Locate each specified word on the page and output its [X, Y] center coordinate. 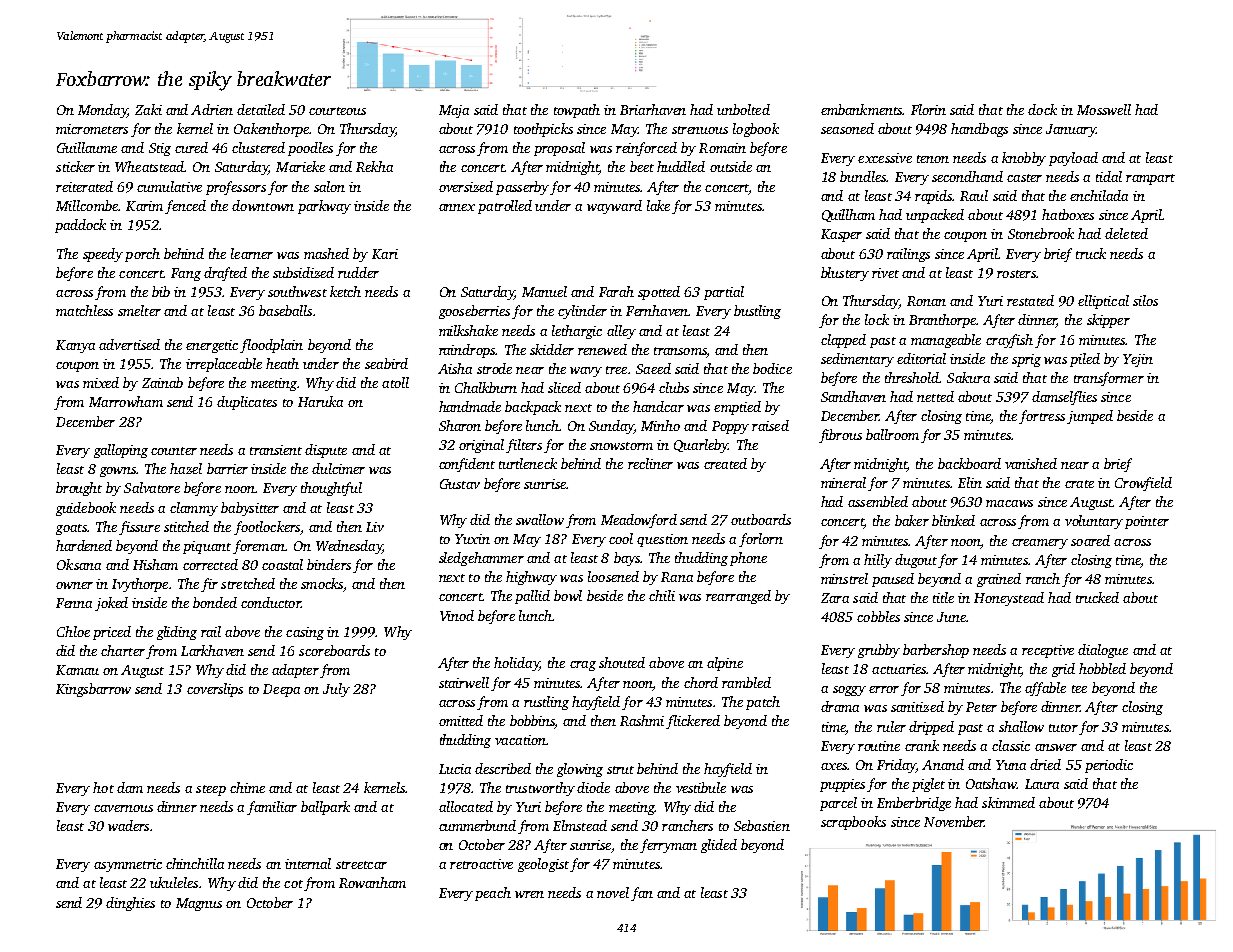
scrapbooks [853, 823]
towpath [577, 111]
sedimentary [857, 360]
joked [111, 604]
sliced [564, 387]
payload [1073, 159]
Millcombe [87, 205]
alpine [725, 664]
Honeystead [1009, 599]
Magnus [199, 904]
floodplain [271, 346]
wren [529, 894]
